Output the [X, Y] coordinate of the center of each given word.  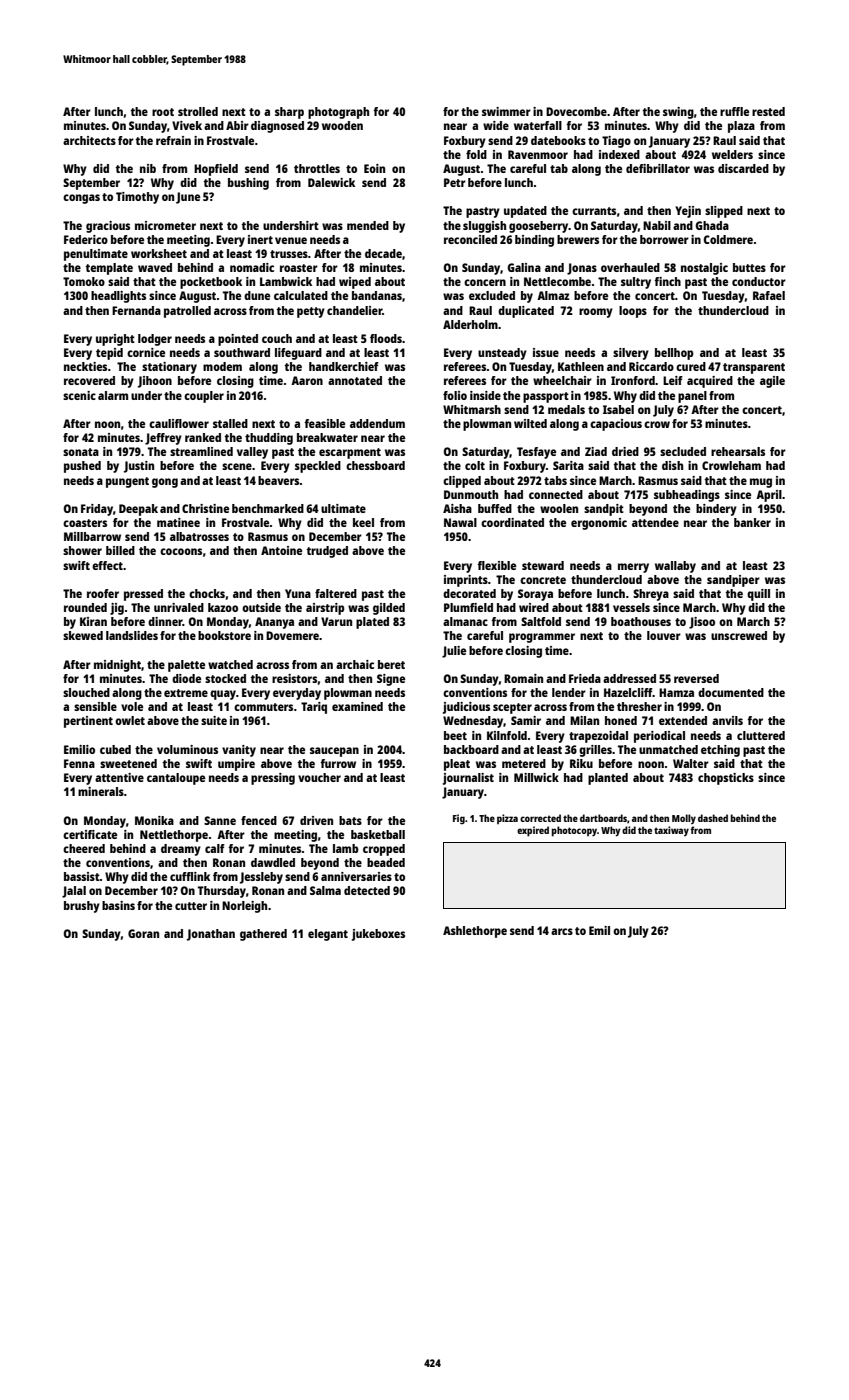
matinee [178, 522]
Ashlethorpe [475, 932]
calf [215, 848]
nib [148, 168]
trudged [327, 552]
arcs [562, 931]
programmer [542, 638]
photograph [338, 113]
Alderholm [470, 324]
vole [132, 706]
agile [772, 382]
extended [683, 720]
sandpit [604, 510]
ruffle [734, 111]
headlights [118, 297]
